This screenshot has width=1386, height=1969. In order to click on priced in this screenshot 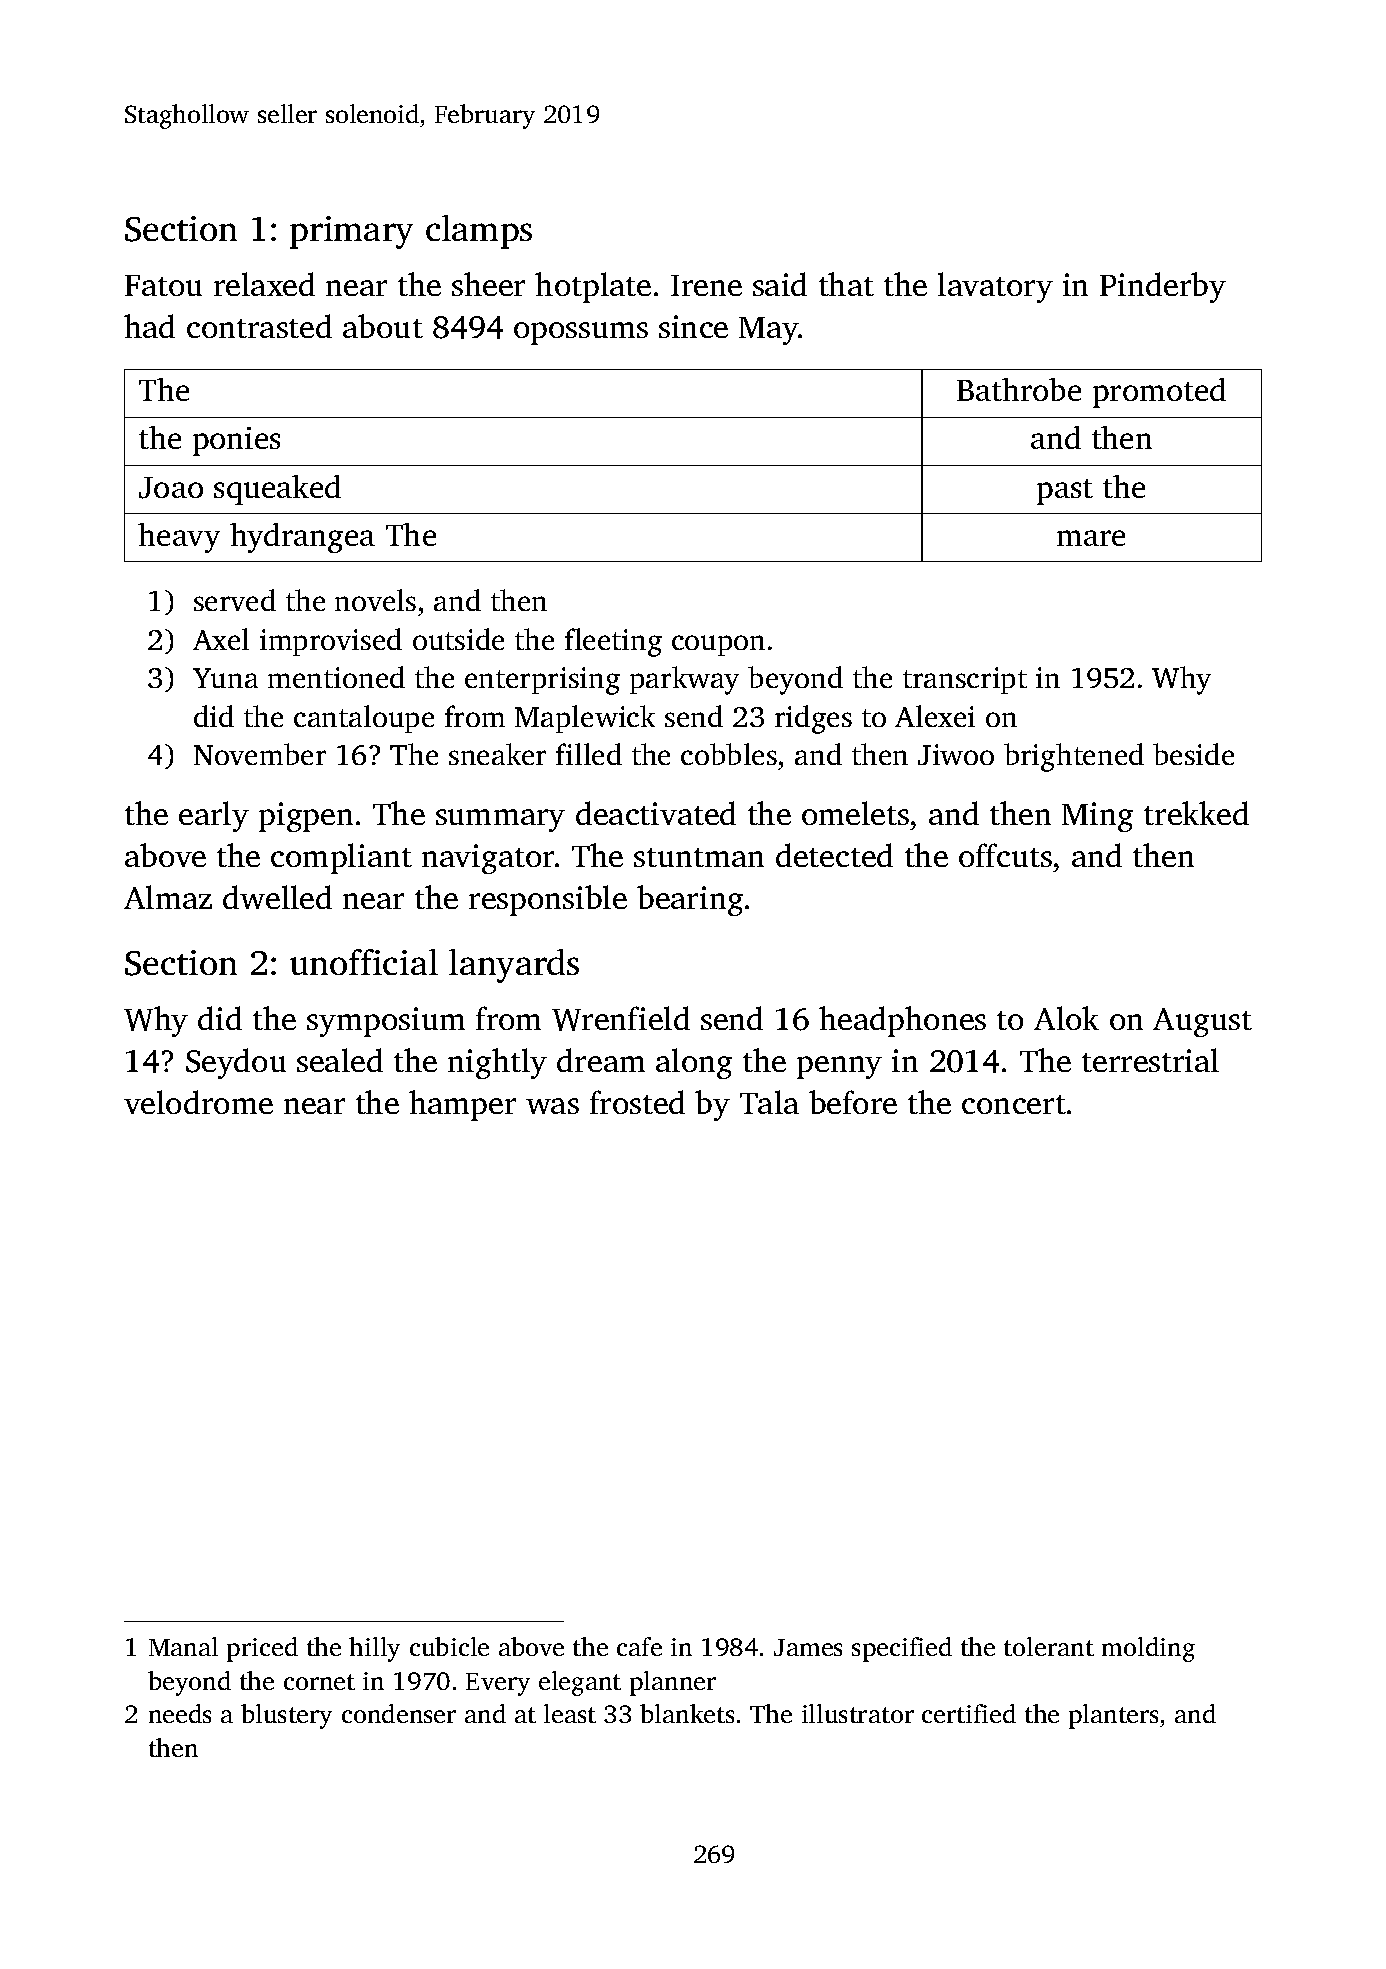, I will do `click(262, 1649)`.
